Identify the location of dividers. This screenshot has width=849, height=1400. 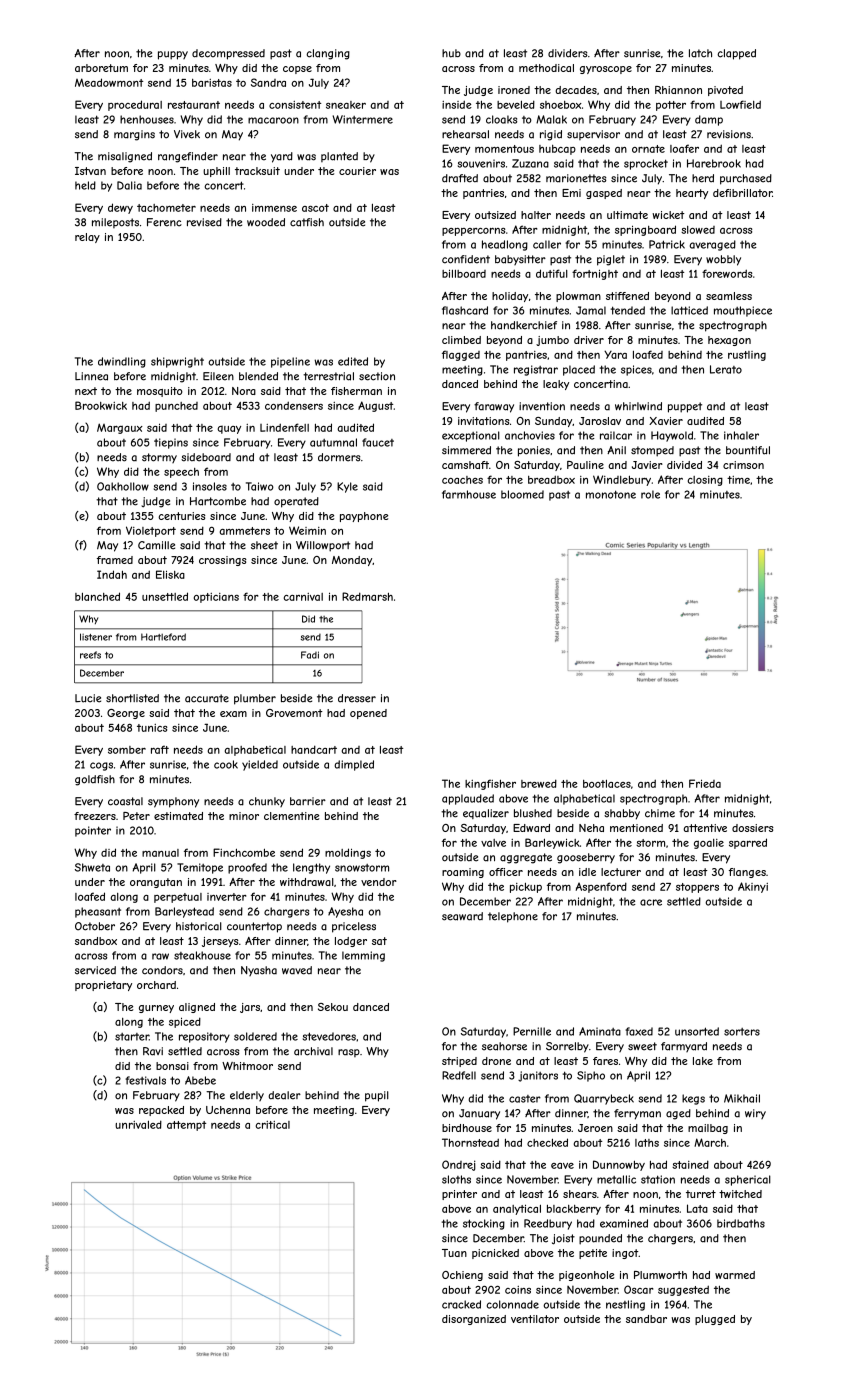
(567, 53).
